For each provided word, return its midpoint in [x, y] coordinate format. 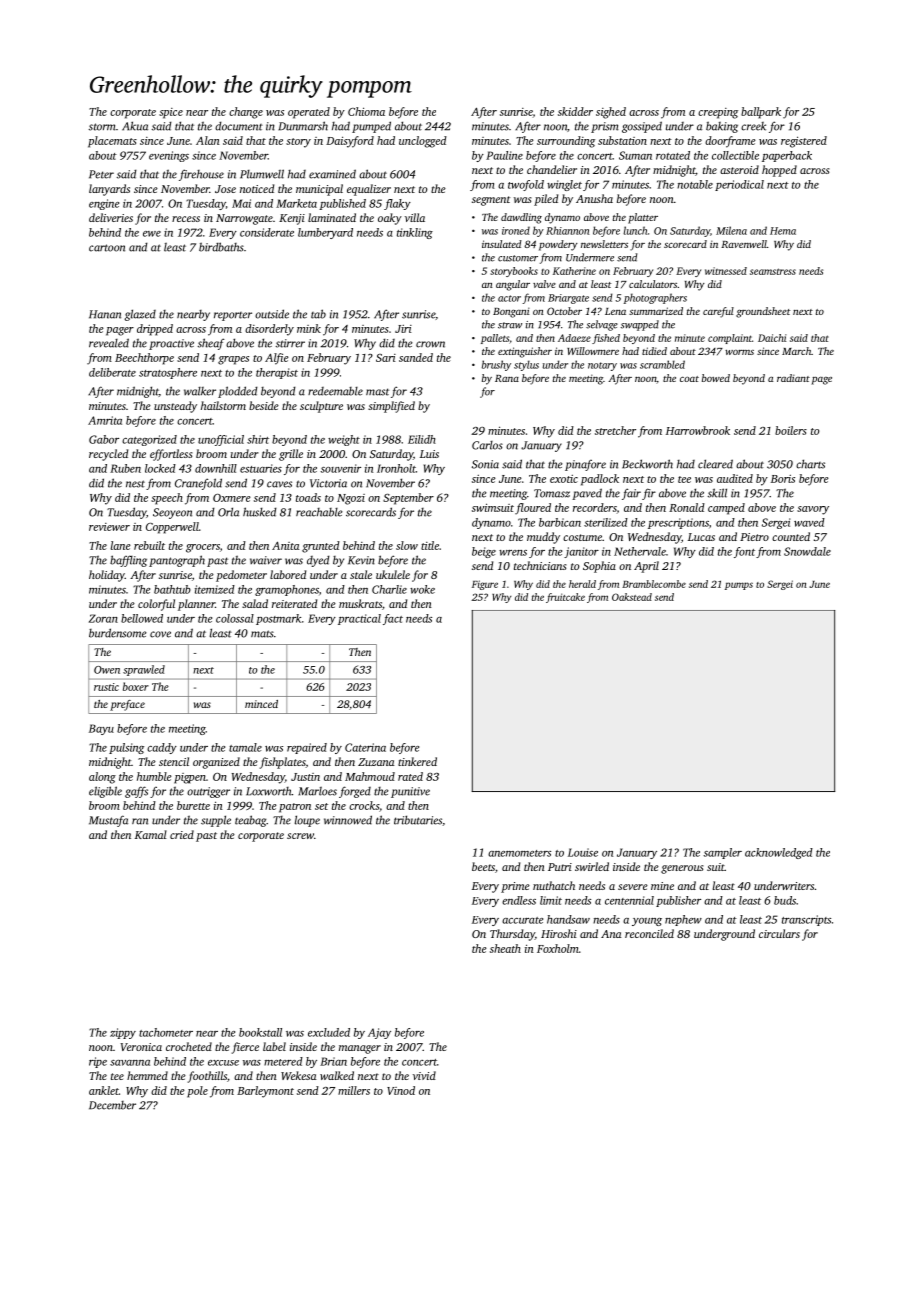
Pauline [504, 155]
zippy [123, 1033]
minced [261, 704]
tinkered [417, 761]
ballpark [761, 113]
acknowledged [779, 853]
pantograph [177, 561]
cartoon [107, 248]
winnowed [348, 820]
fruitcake [565, 598]
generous [682, 869]
